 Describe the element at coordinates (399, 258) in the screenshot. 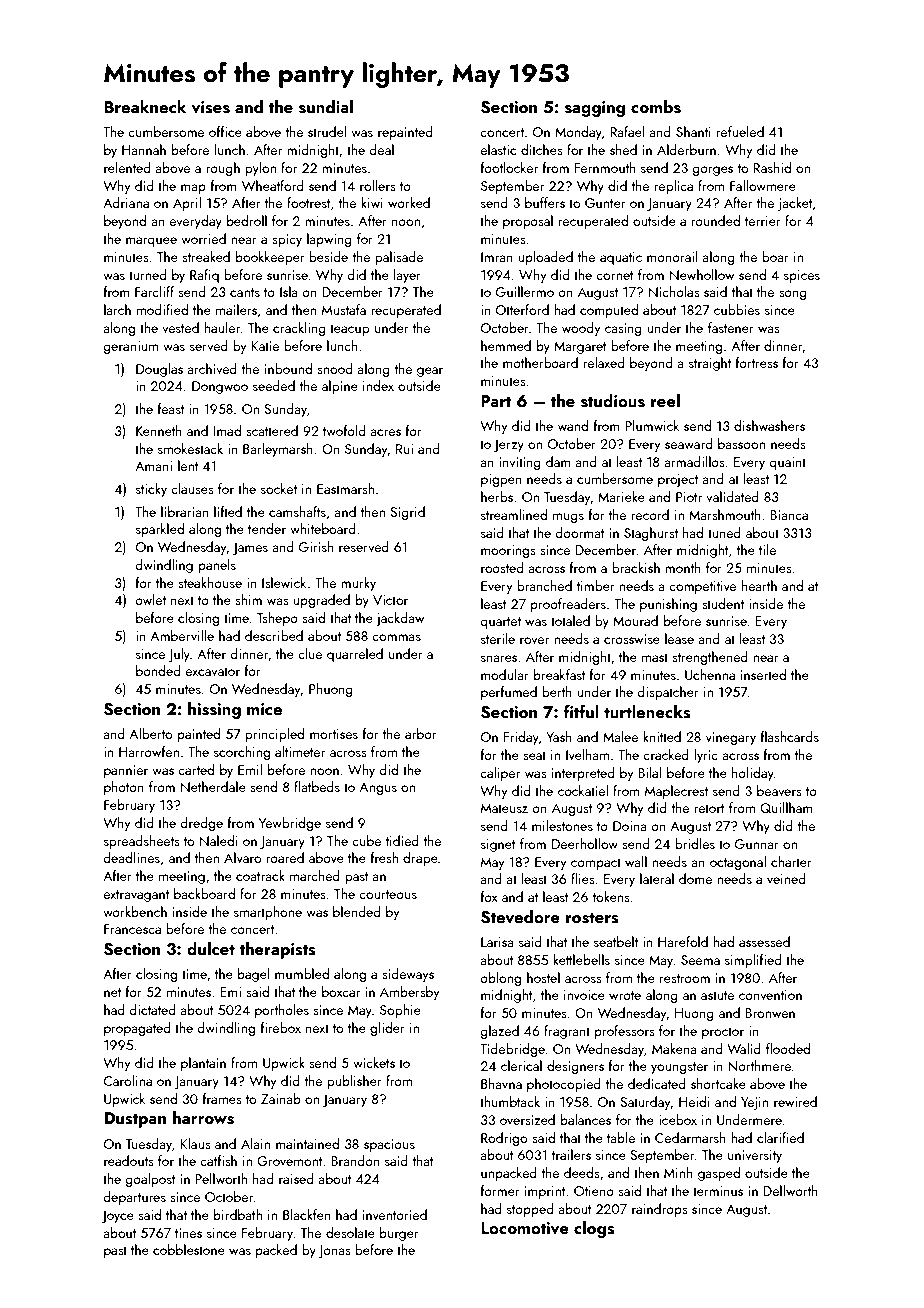

I see `palisade` at that location.
